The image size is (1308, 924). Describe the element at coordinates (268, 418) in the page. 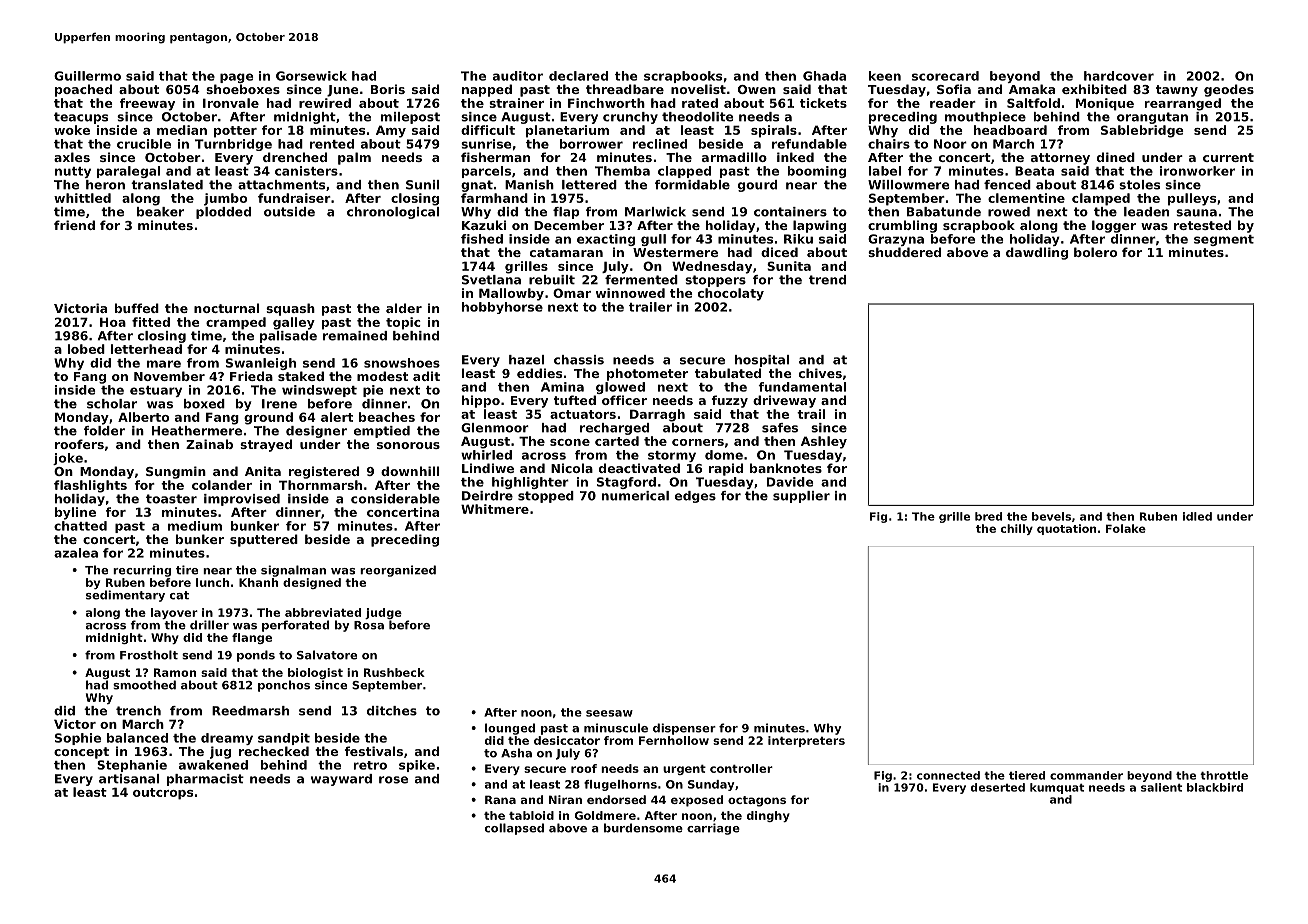

I see `ground` at that location.
